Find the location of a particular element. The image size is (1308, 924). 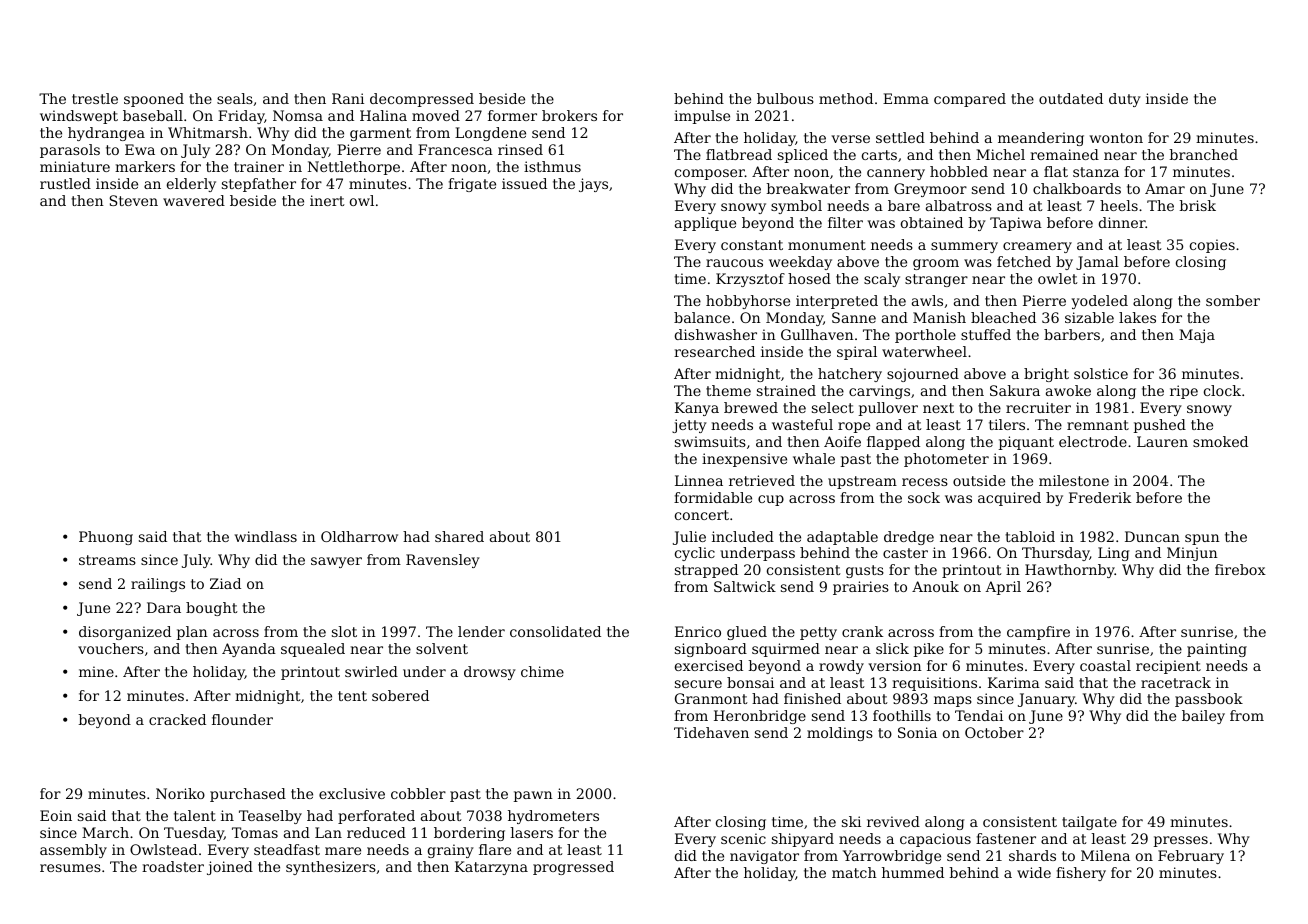

windlass is located at coordinates (266, 536).
